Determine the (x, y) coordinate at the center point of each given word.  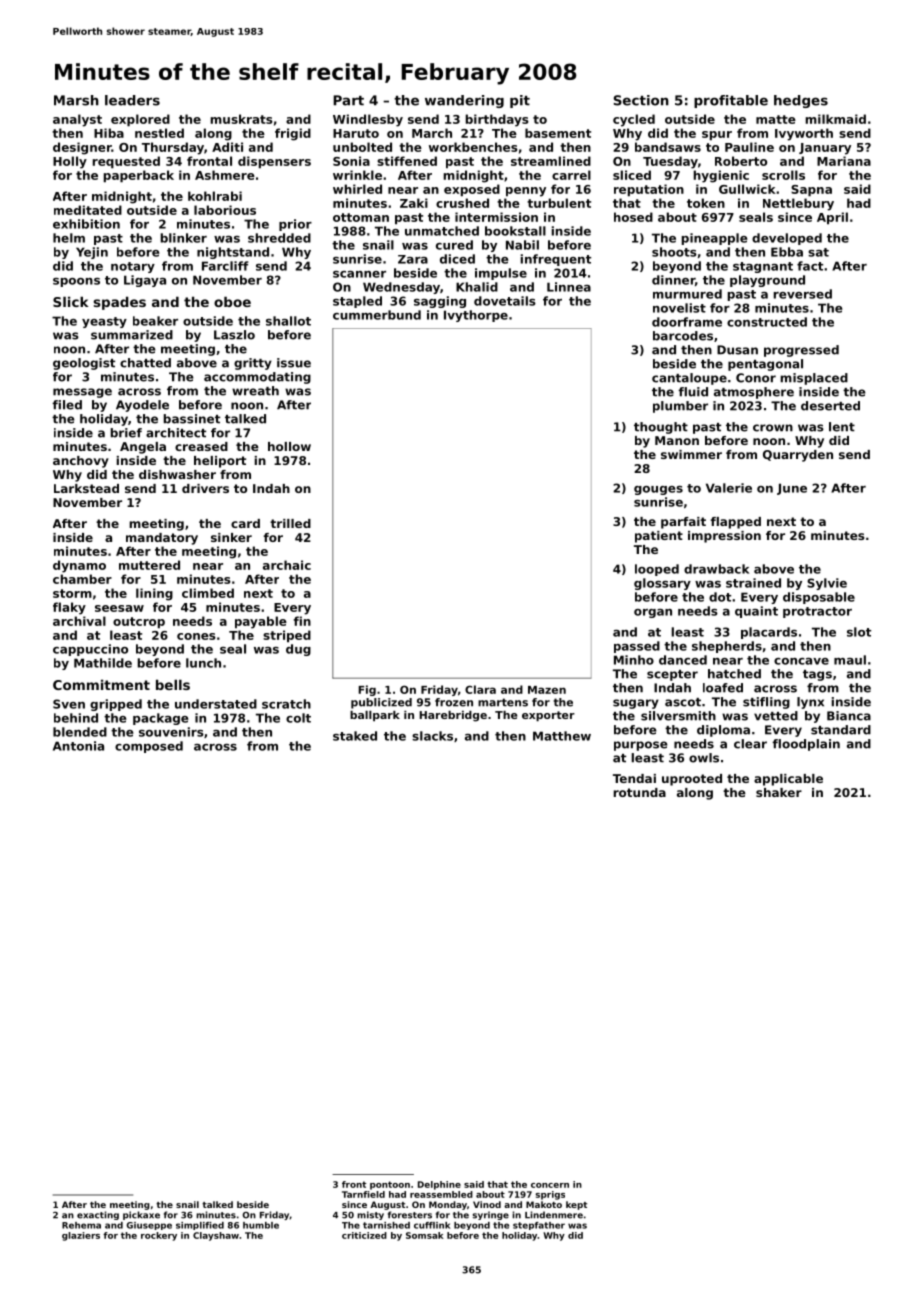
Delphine (439, 1185)
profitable (731, 101)
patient (659, 537)
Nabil (522, 245)
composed (149, 747)
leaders (132, 100)
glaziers (81, 1236)
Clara (480, 689)
